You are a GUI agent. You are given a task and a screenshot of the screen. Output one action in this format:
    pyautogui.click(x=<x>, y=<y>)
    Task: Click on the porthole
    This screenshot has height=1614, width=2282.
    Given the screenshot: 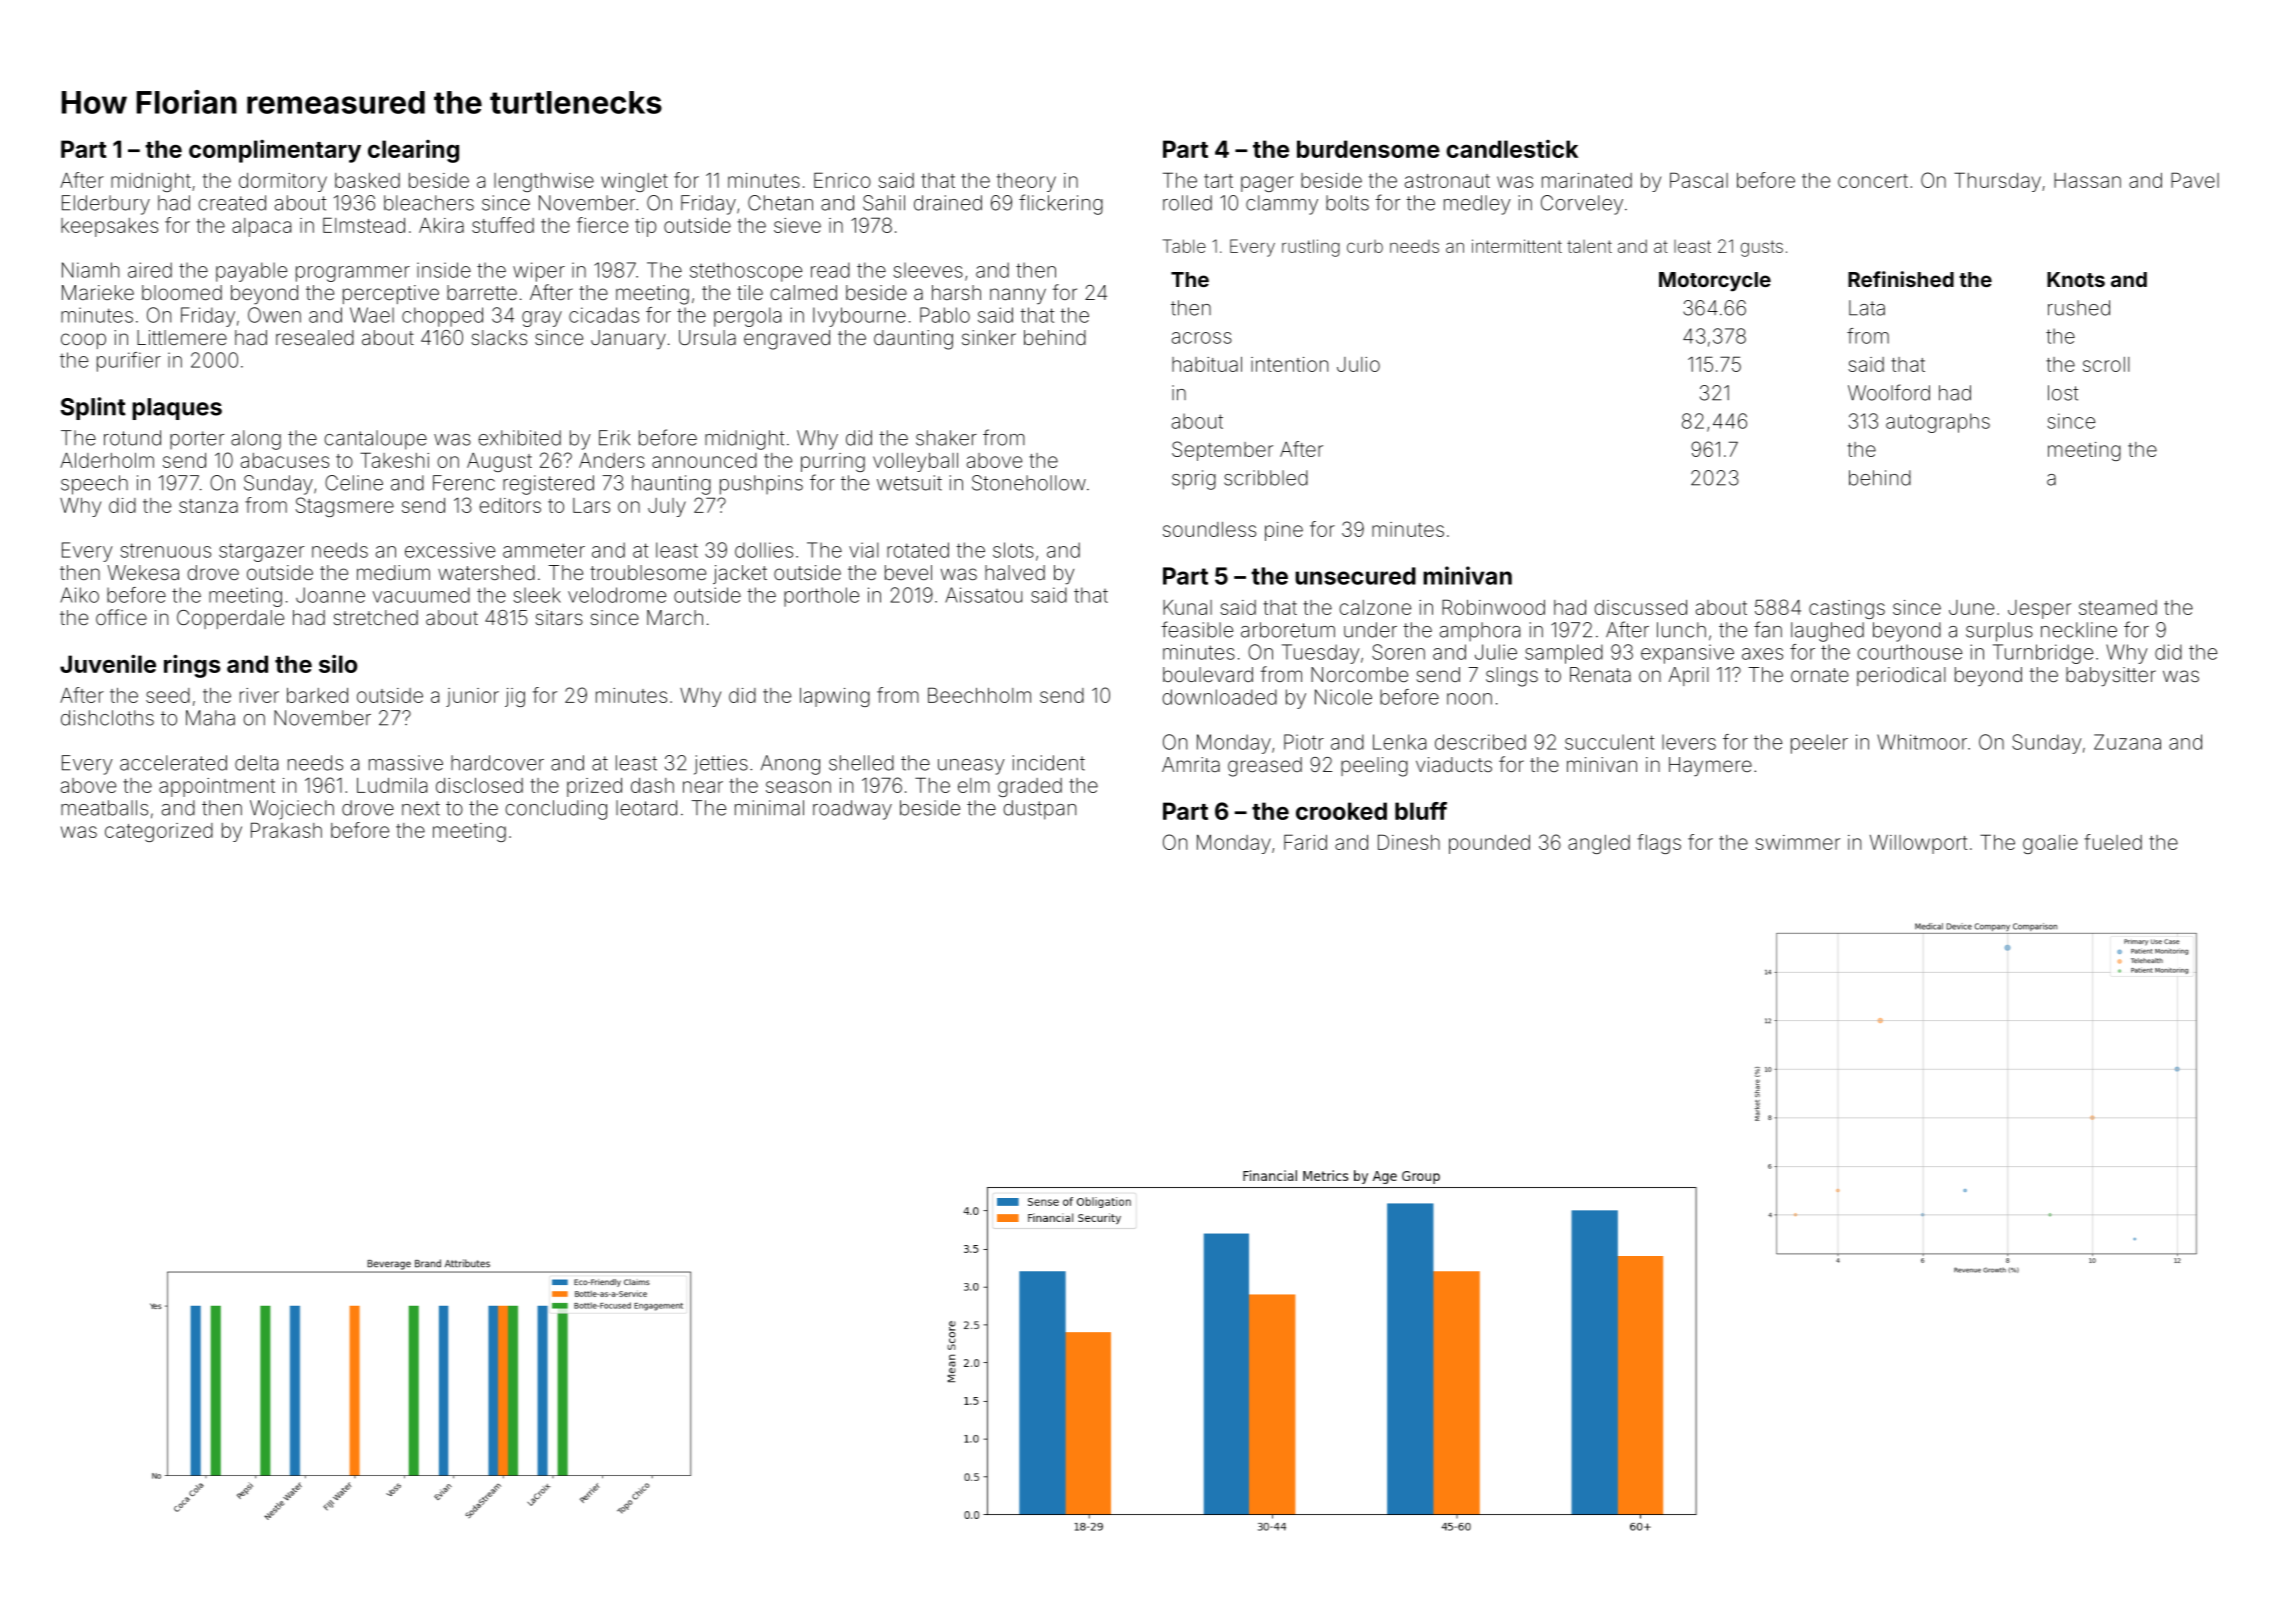 What is the action you would take?
    pyautogui.click(x=821, y=597)
